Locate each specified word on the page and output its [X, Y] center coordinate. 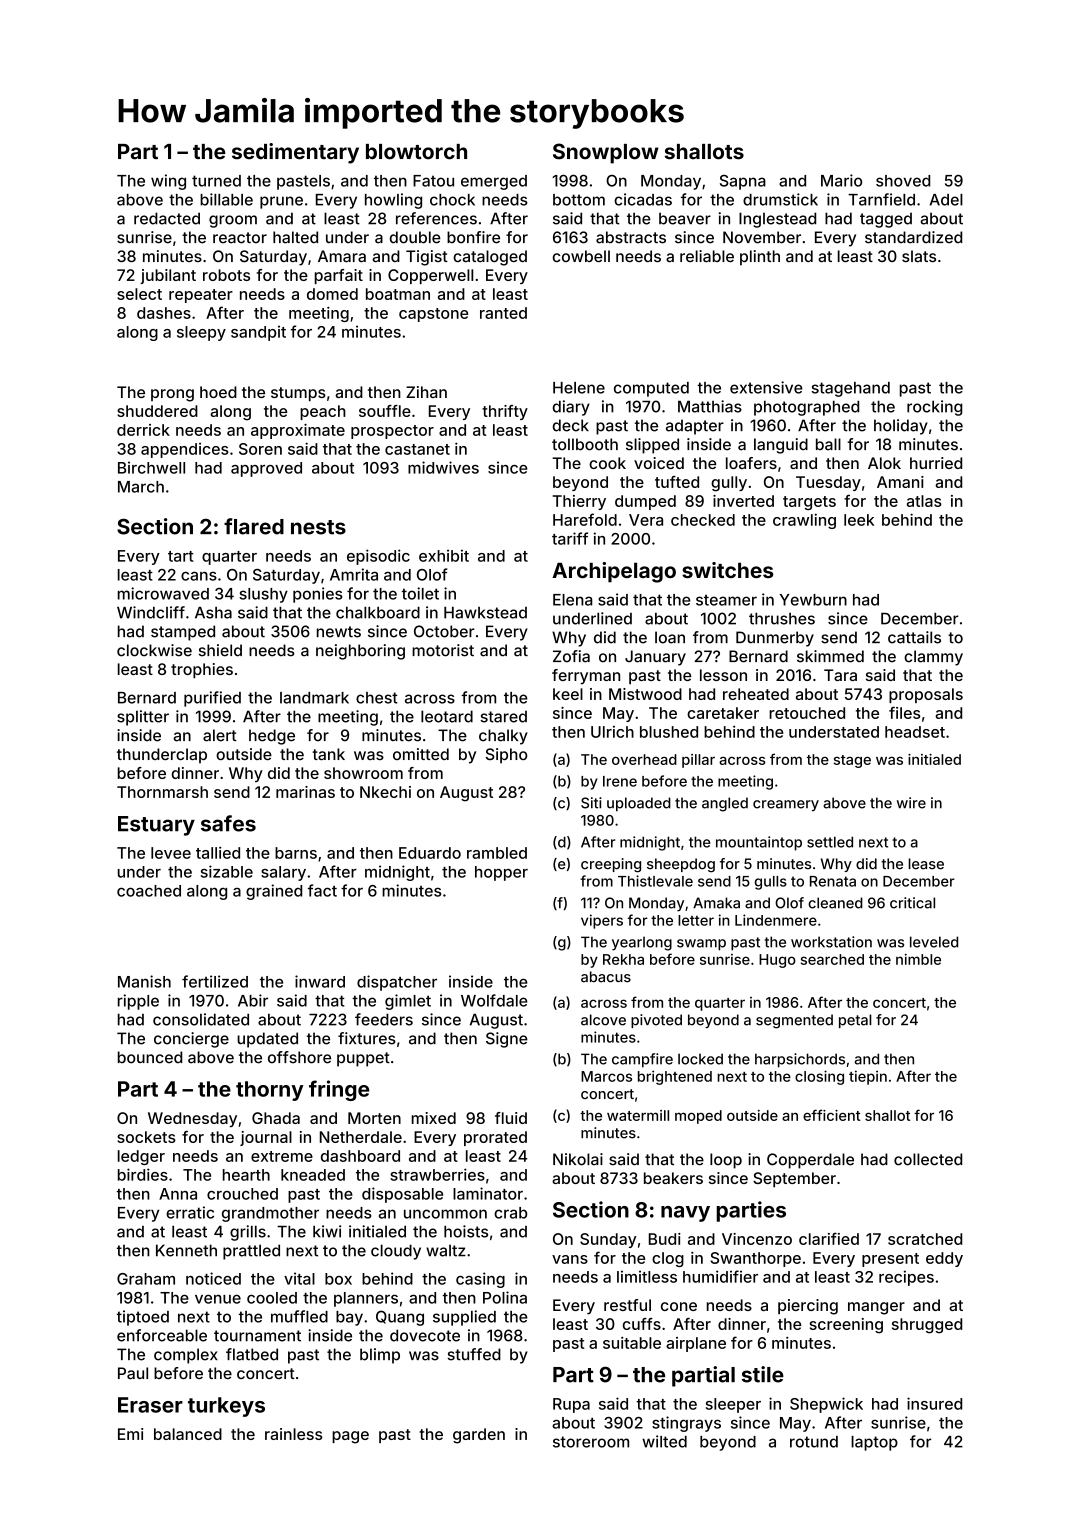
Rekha [623, 959]
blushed [669, 732]
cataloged [490, 258]
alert [220, 735]
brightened [675, 1077]
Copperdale [810, 1161]
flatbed [252, 1354]
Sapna [743, 182]
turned [216, 181]
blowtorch [416, 152]
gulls [771, 883]
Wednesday [192, 1119]
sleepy [201, 333]
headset [915, 732]
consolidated [201, 1019]
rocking [935, 408]
